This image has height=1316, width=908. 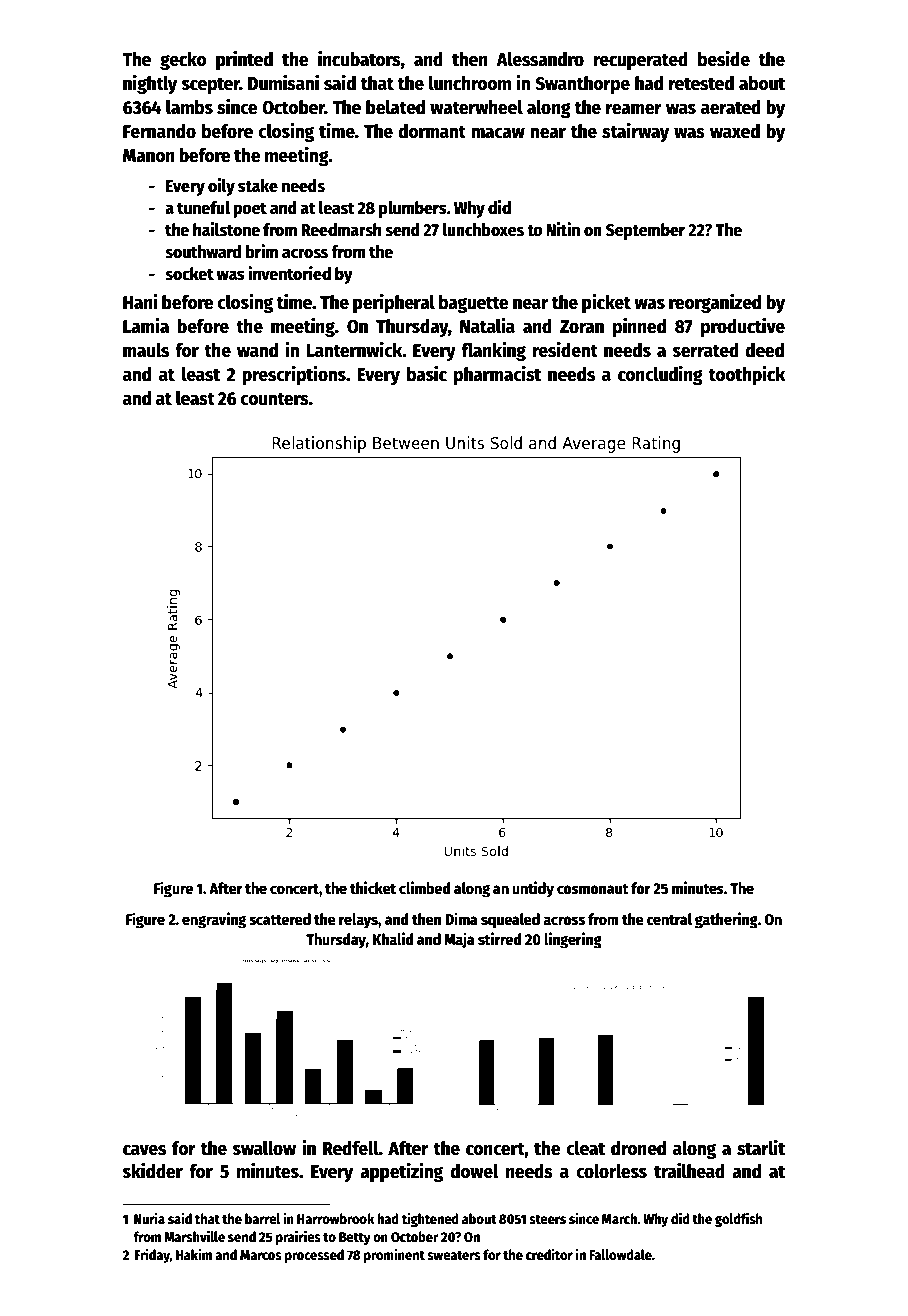 What do you see at coordinates (413, 209) in the image?
I see `plumbers` at bounding box center [413, 209].
